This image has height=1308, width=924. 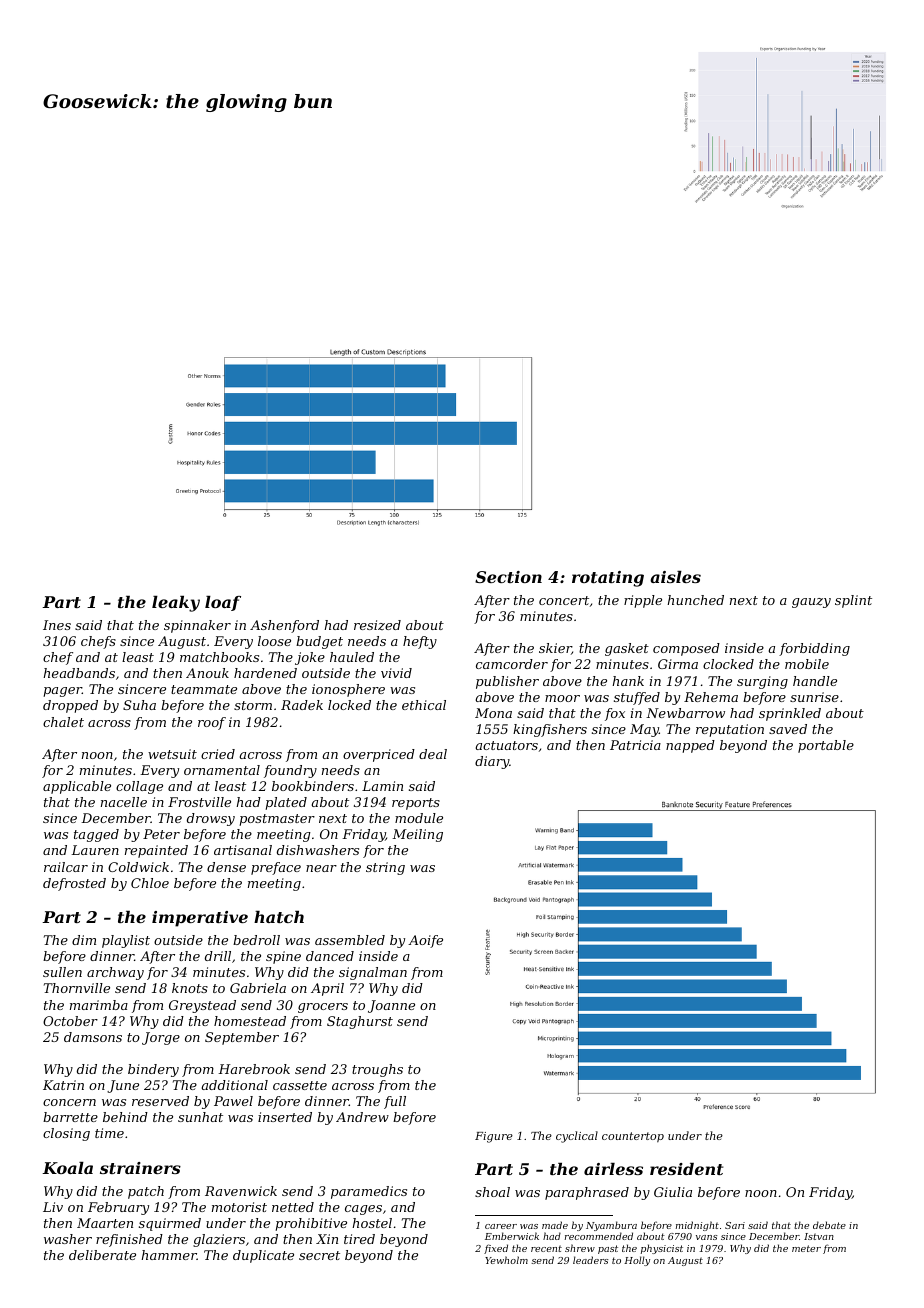 I want to click on string, so click(x=385, y=868).
